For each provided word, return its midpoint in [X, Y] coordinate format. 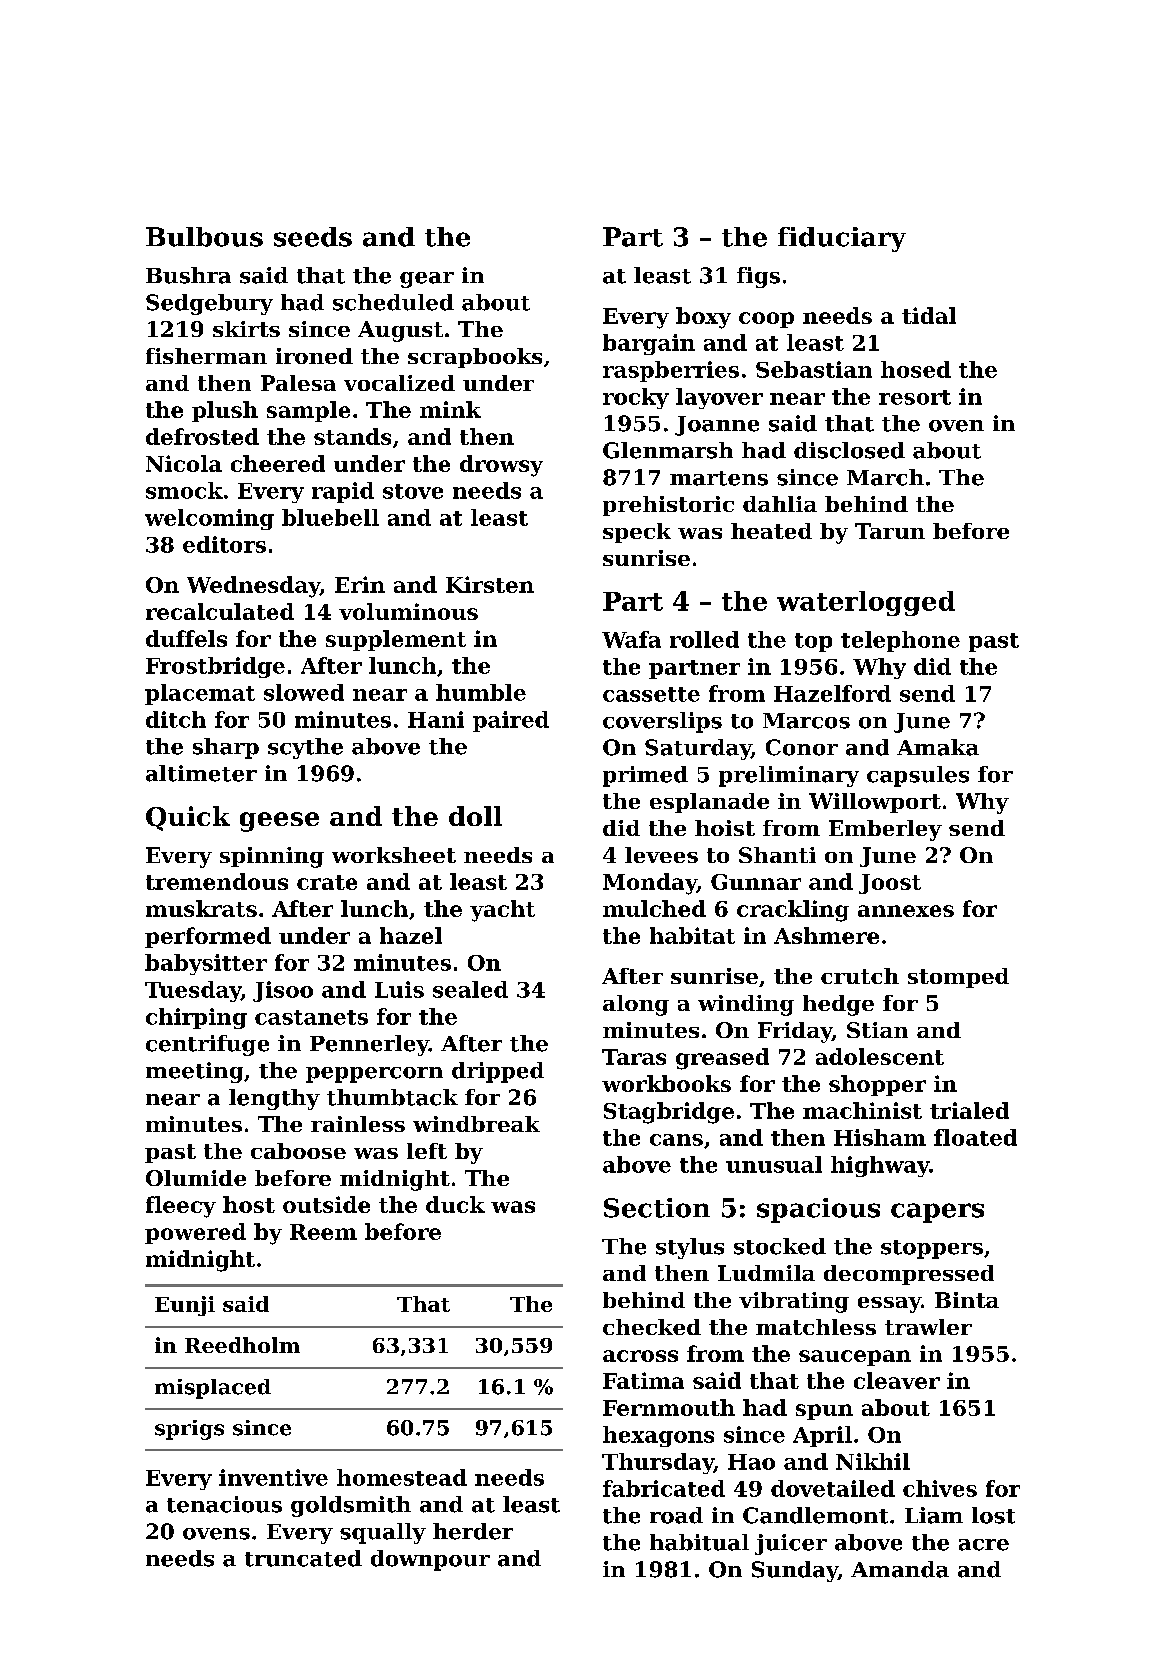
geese [279, 822]
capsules [918, 776]
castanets [311, 1017]
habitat [692, 935]
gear [427, 280]
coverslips [662, 722]
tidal [929, 315]
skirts [246, 329]
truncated [303, 1558]
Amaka [938, 747]
